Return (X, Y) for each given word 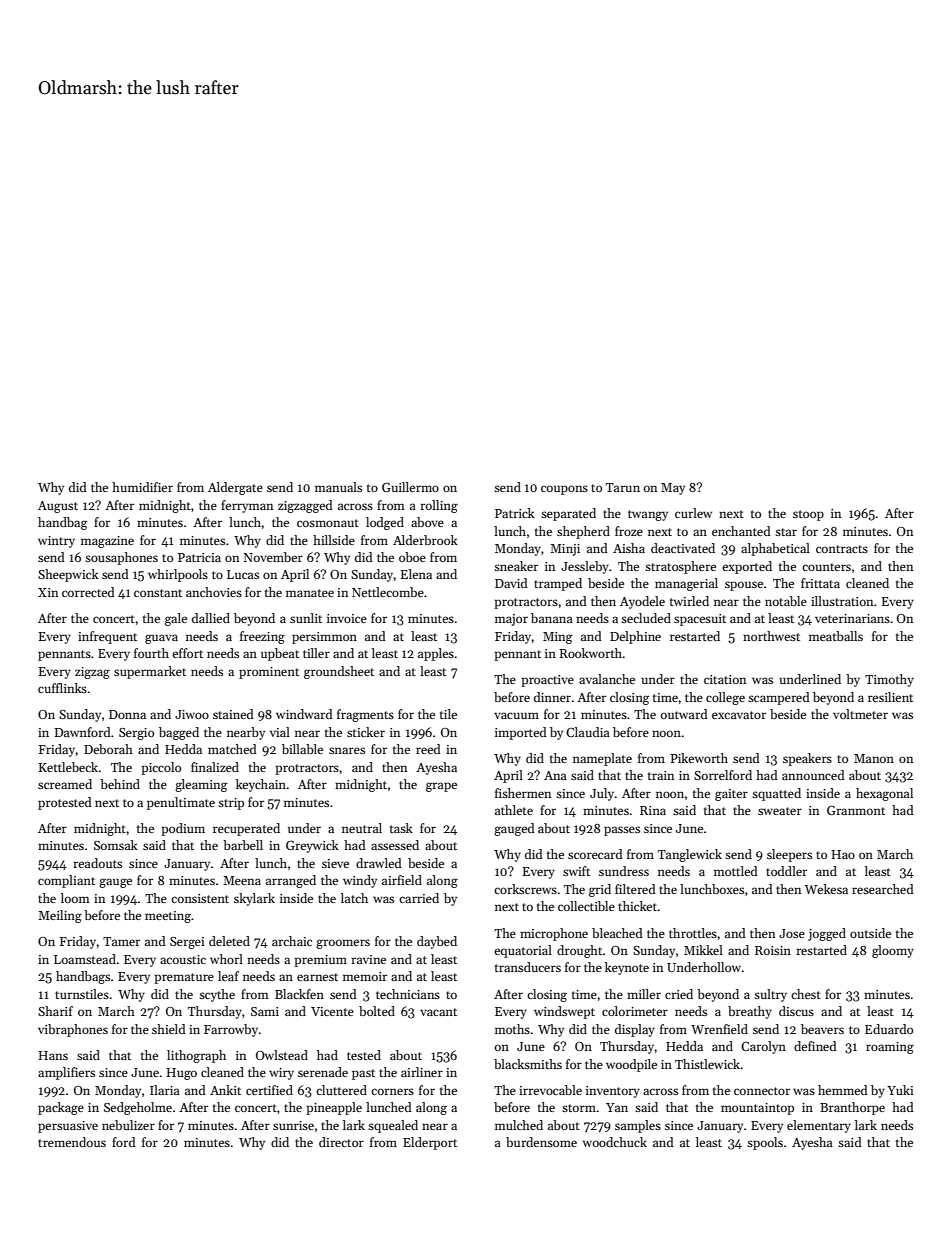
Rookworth (591, 653)
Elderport (430, 1143)
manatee (310, 593)
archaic (292, 941)
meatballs (836, 636)
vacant (438, 1012)
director (341, 1142)
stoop (808, 515)
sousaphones (121, 558)
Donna (127, 714)
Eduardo (889, 1029)
